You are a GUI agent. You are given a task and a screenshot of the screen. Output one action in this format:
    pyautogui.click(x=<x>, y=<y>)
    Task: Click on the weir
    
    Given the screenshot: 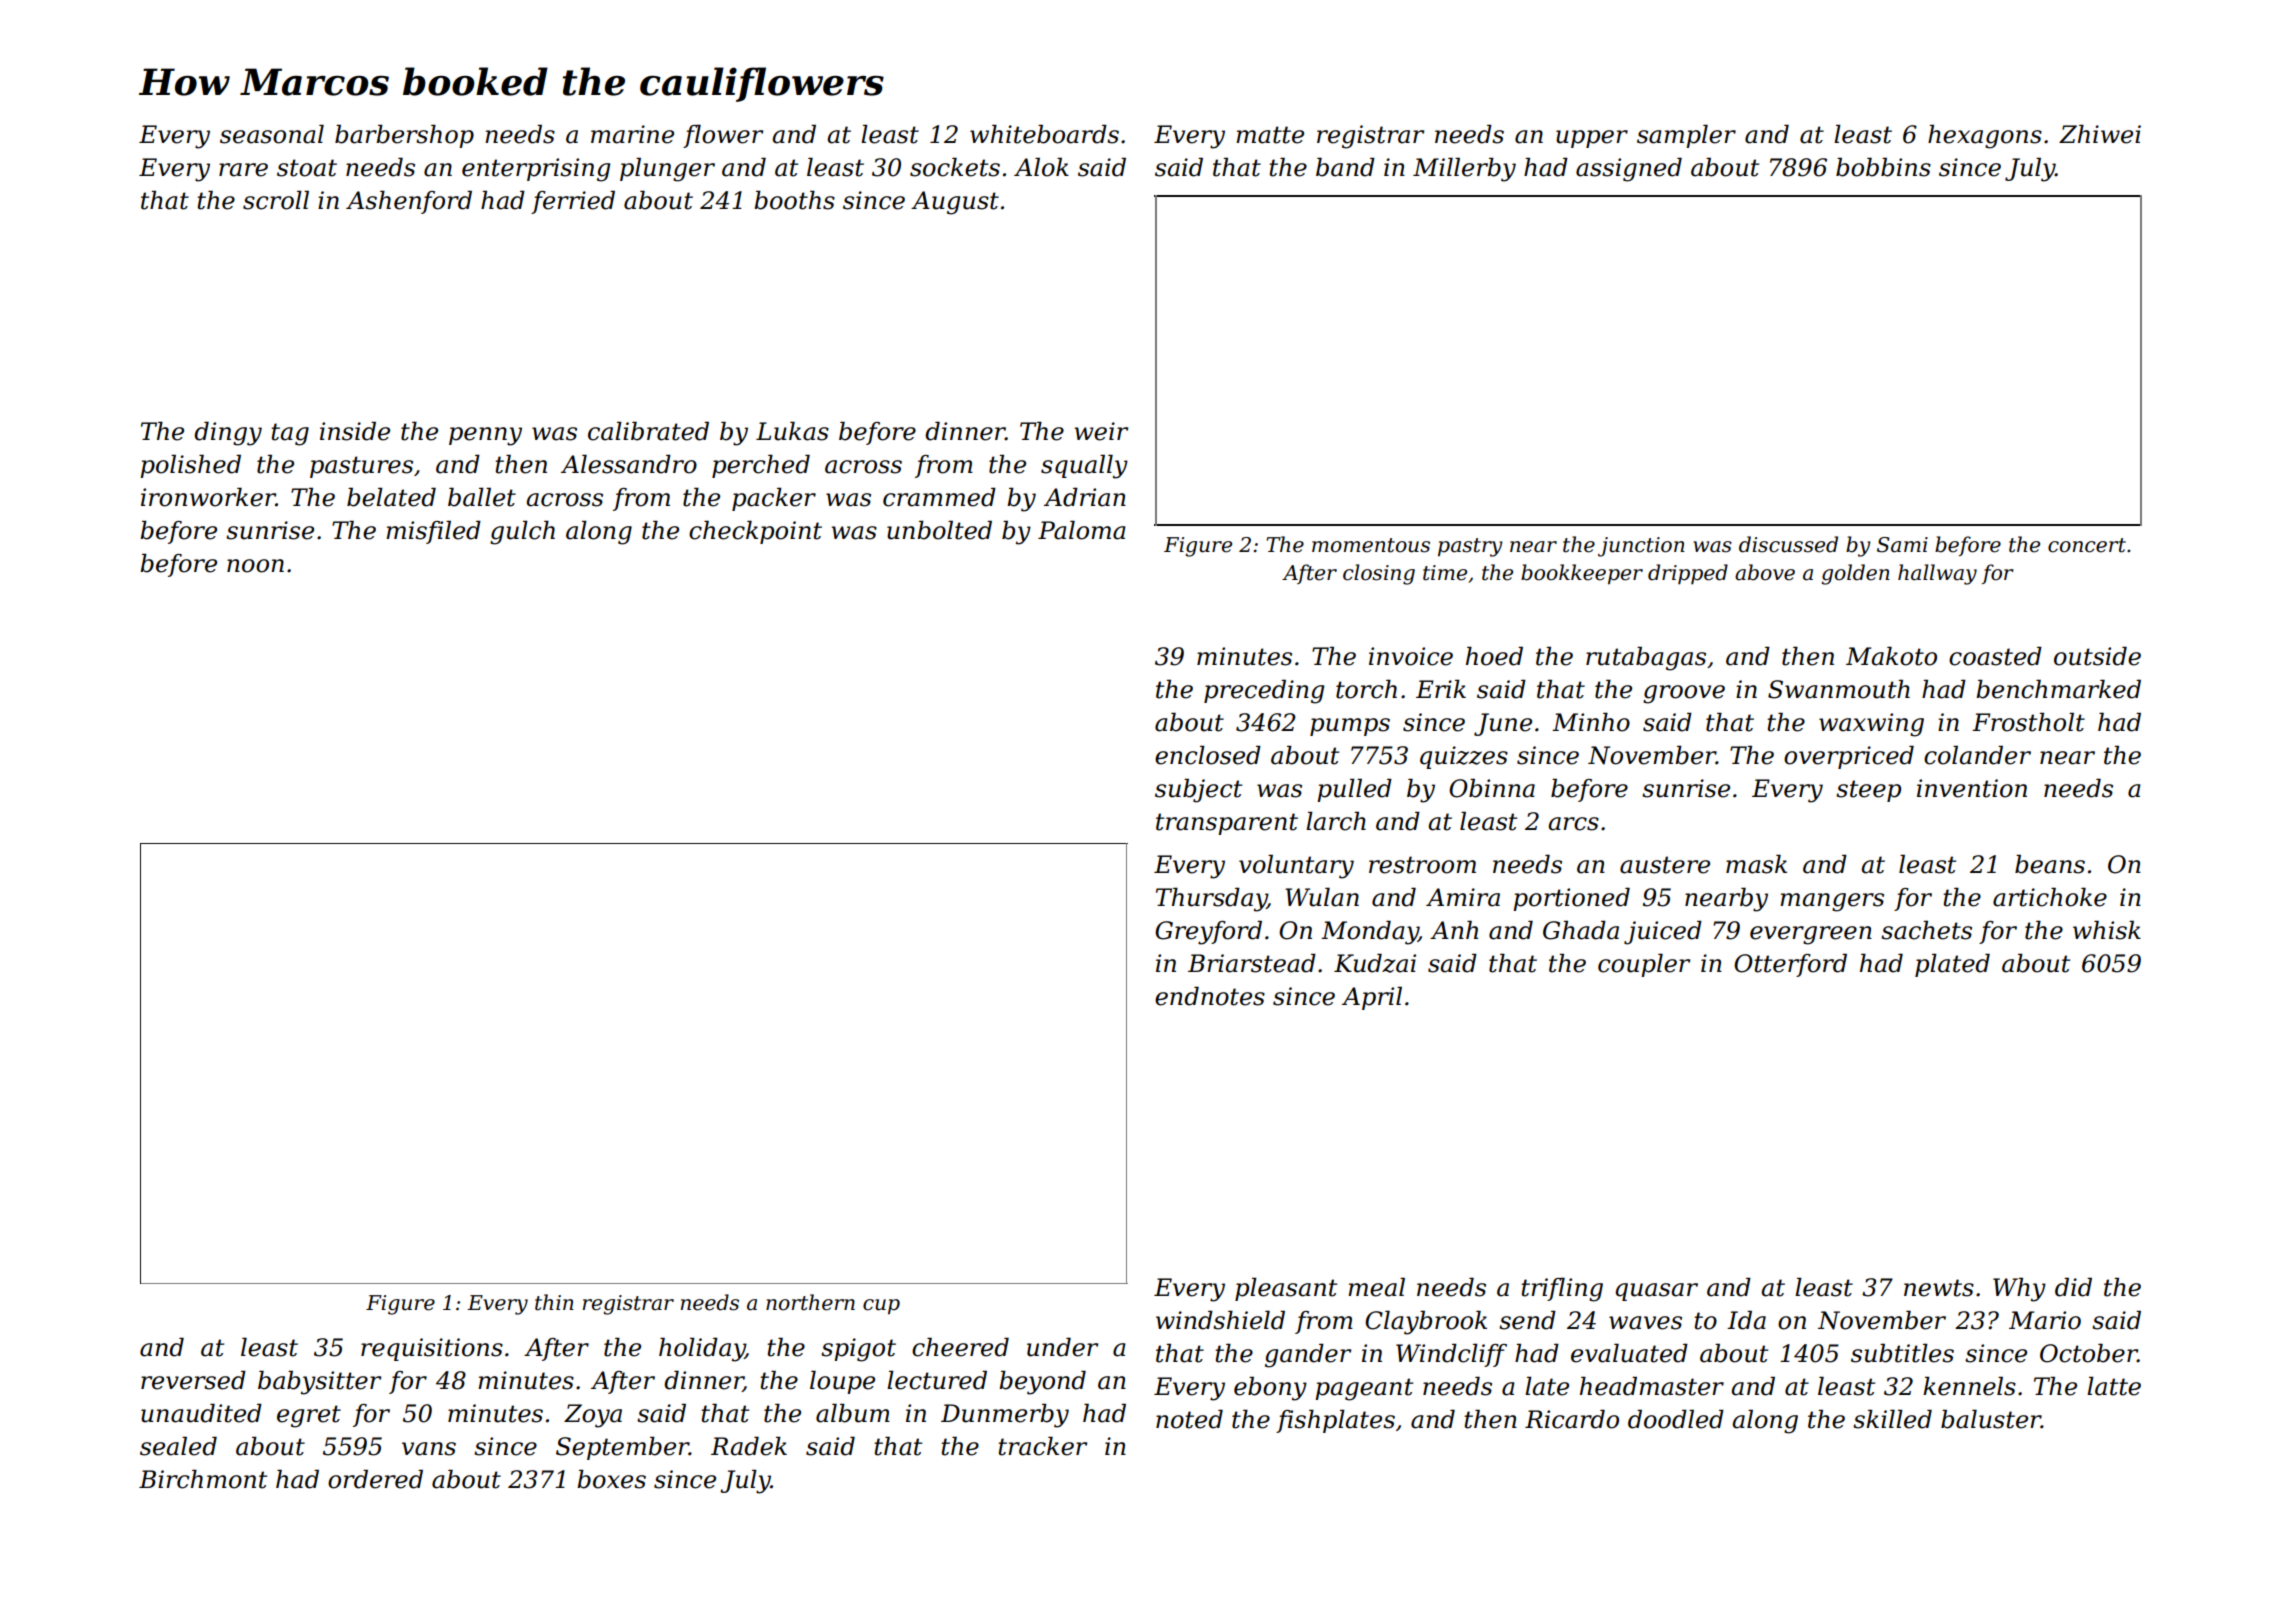 What is the action you would take?
    pyautogui.click(x=1101, y=431)
